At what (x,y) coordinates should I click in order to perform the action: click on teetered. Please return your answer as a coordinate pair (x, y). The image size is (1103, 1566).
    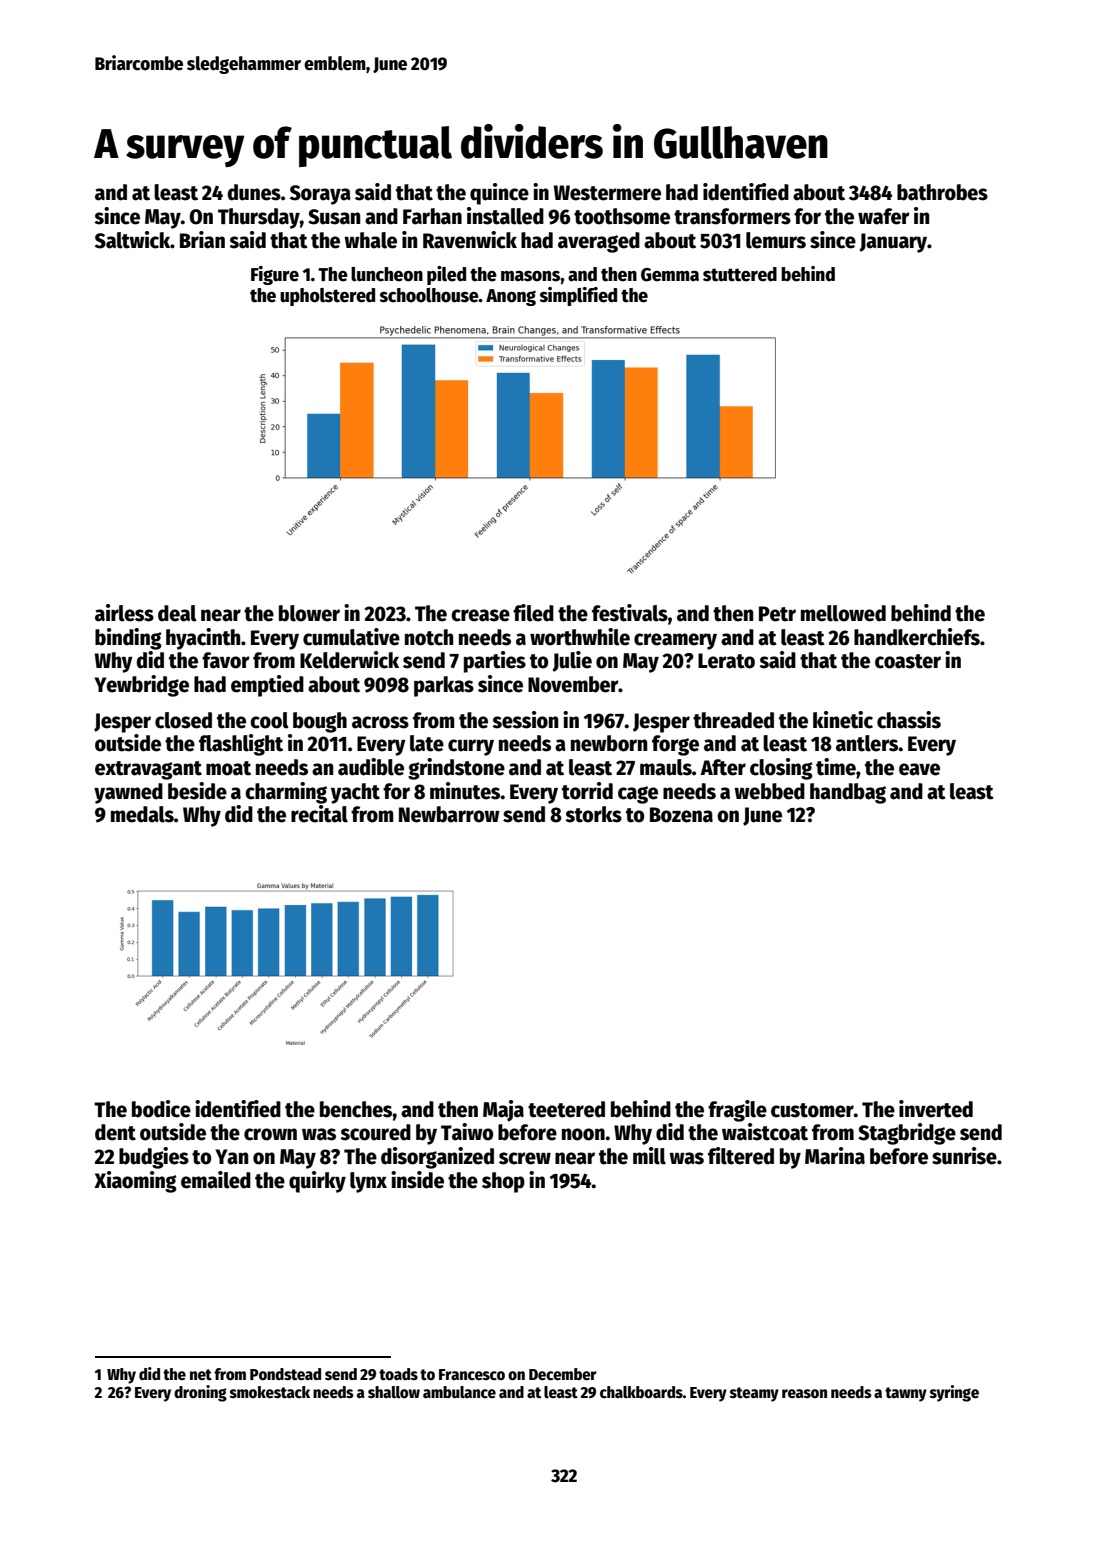
    Looking at the image, I should click on (566, 1109).
